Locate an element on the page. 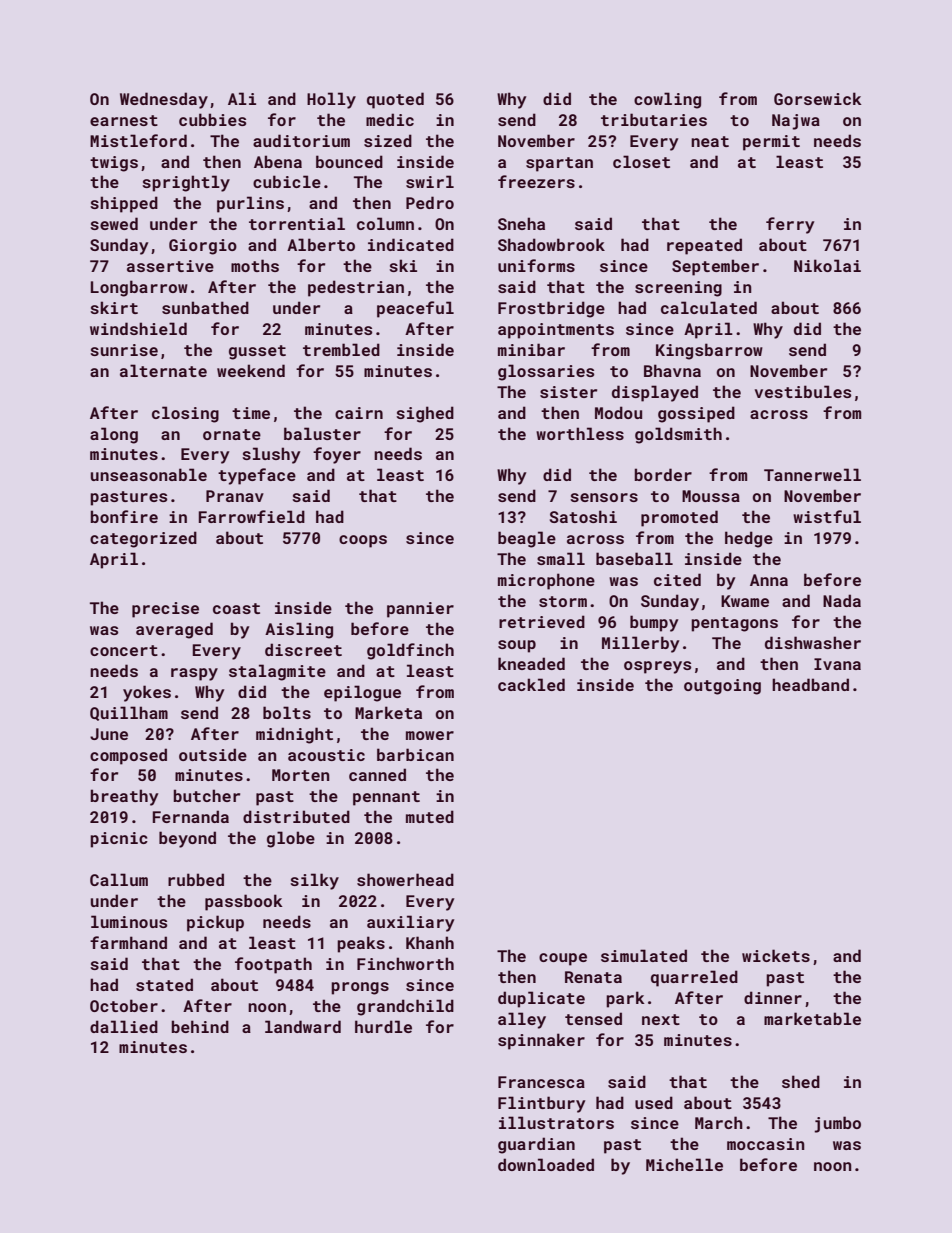  landward is located at coordinates (303, 1026).
